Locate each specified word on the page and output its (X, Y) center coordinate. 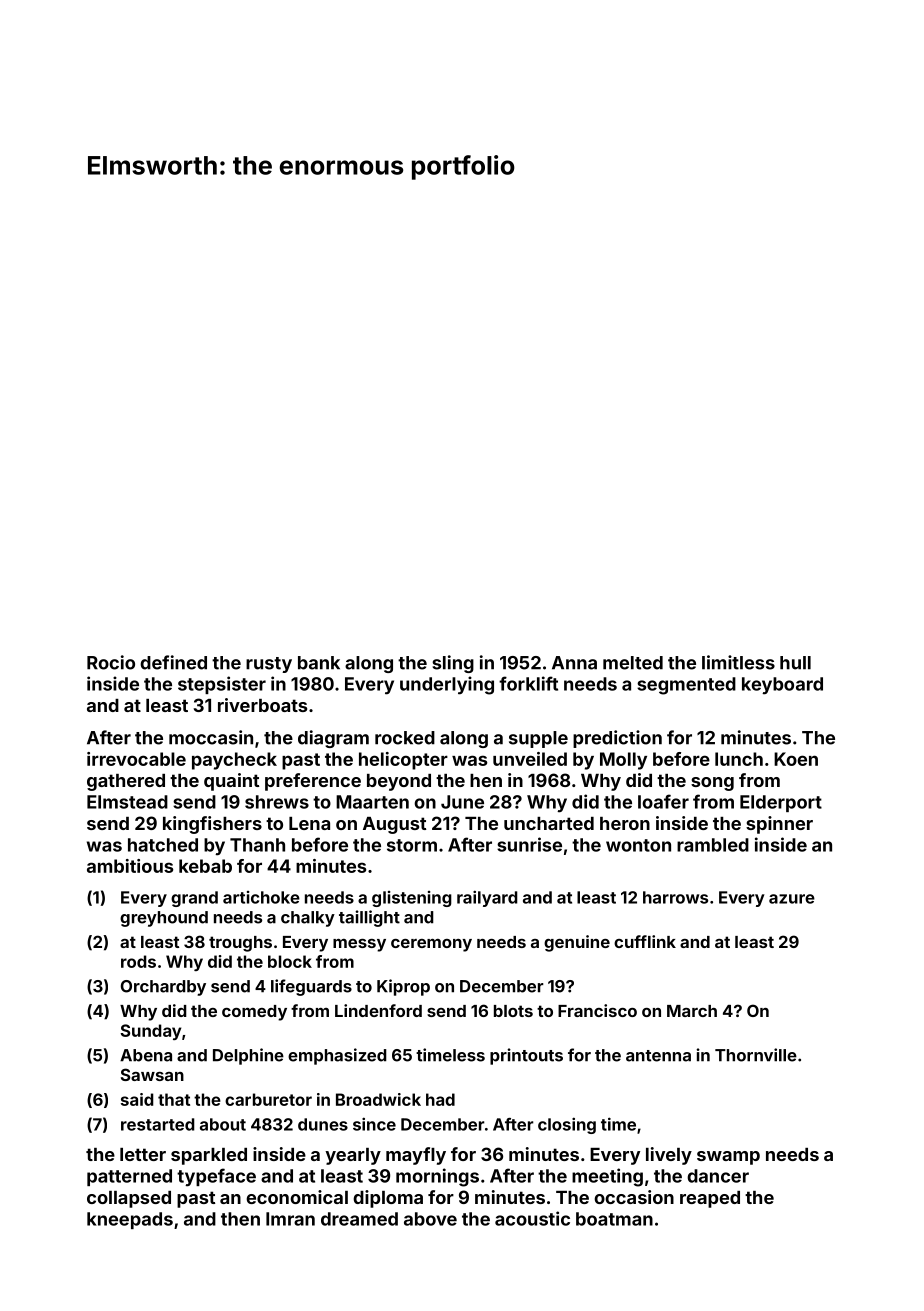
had (440, 1099)
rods (138, 961)
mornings (437, 1177)
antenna (658, 1056)
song (712, 784)
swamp (728, 1158)
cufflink (645, 941)
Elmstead (127, 802)
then (240, 1219)
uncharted (549, 823)
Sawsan (152, 1074)
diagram (333, 739)
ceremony (431, 945)
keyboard (782, 686)
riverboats (262, 705)
